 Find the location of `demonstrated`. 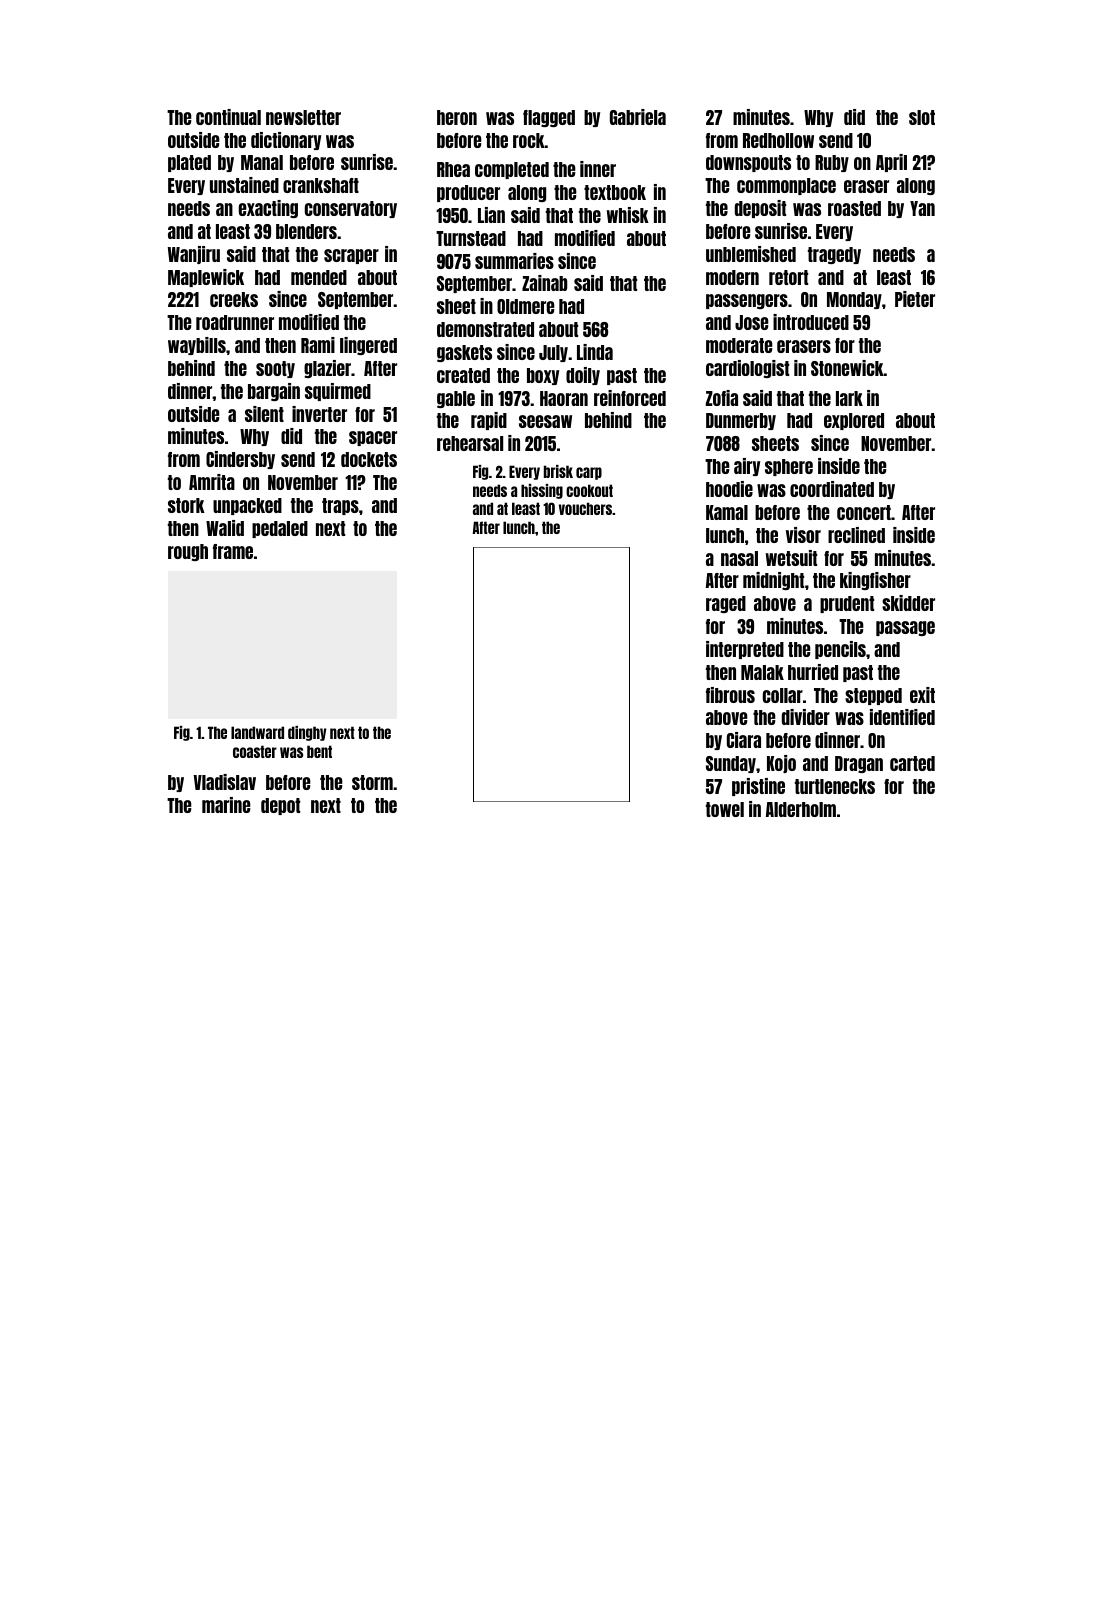

demonstrated is located at coordinates (485, 329).
